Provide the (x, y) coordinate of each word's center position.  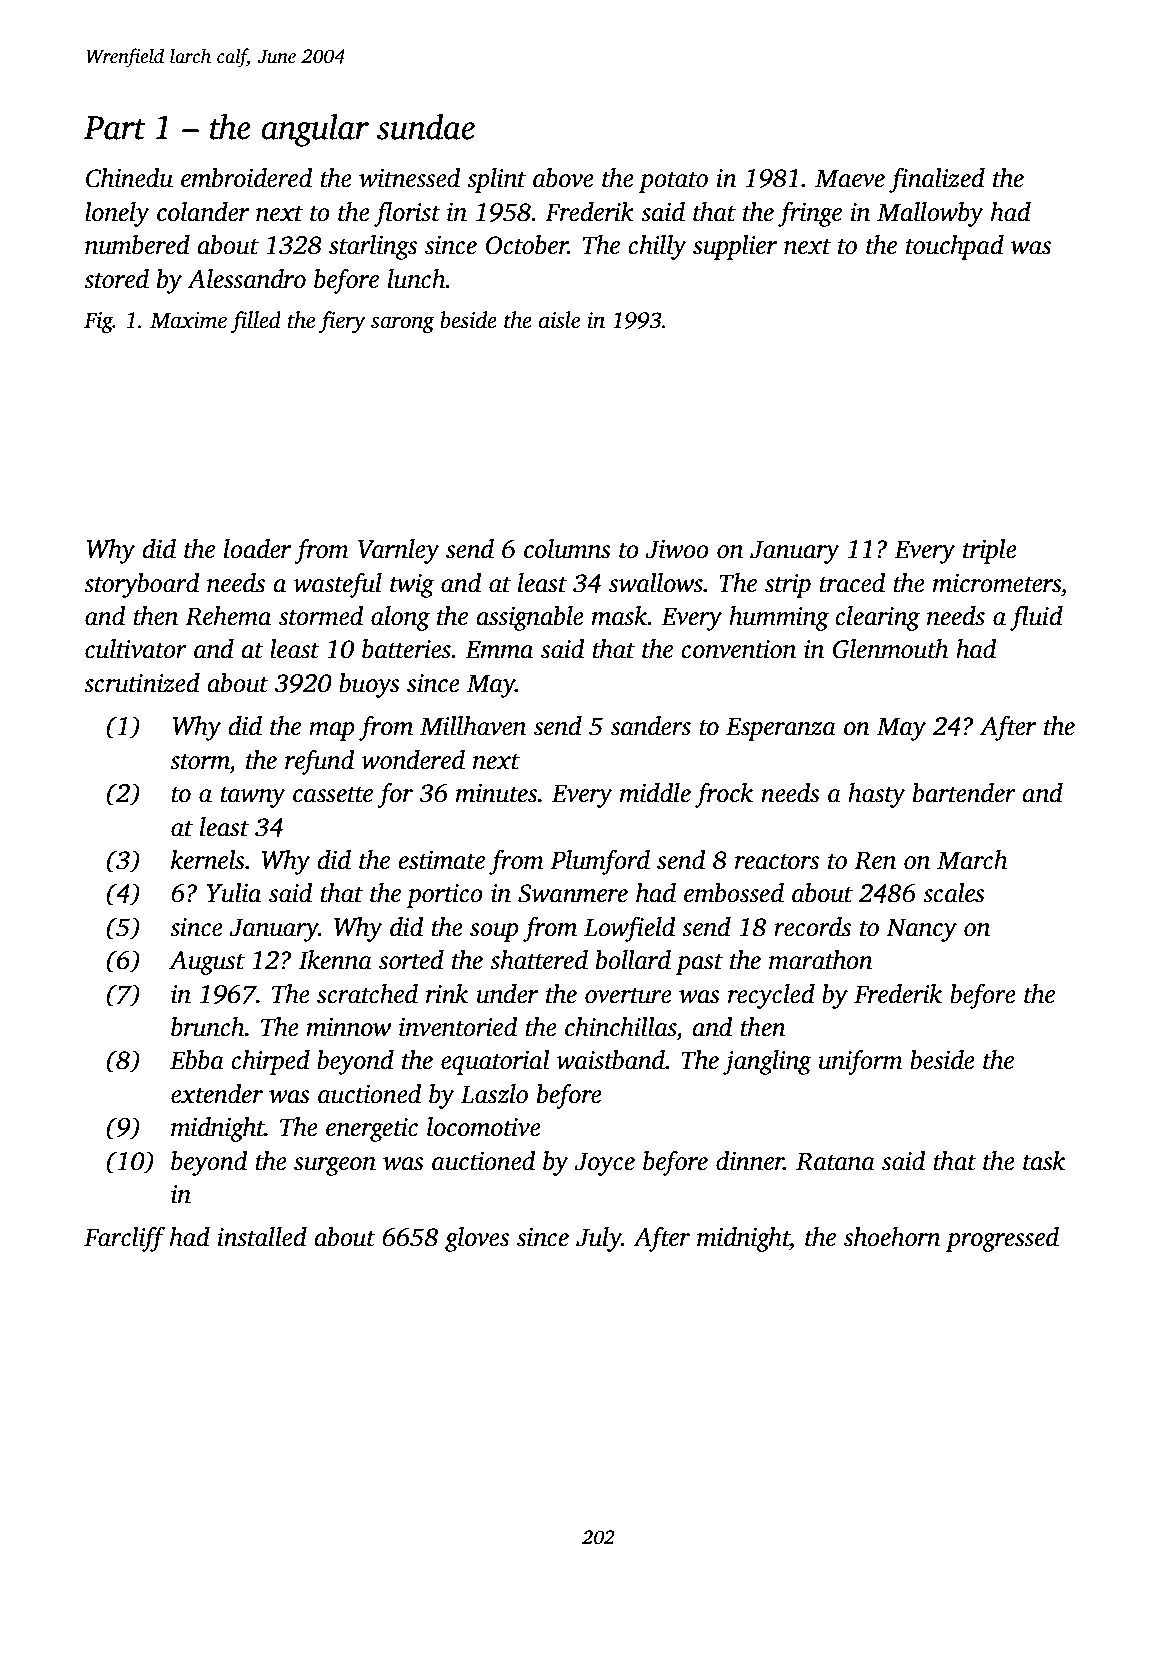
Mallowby (930, 214)
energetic (372, 1130)
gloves (477, 1239)
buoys (369, 685)
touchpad (955, 247)
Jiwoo (677, 549)
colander (203, 212)
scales (954, 893)
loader (257, 549)
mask (620, 616)
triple (990, 551)
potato (673, 182)
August (207, 963)
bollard (633, 960)
